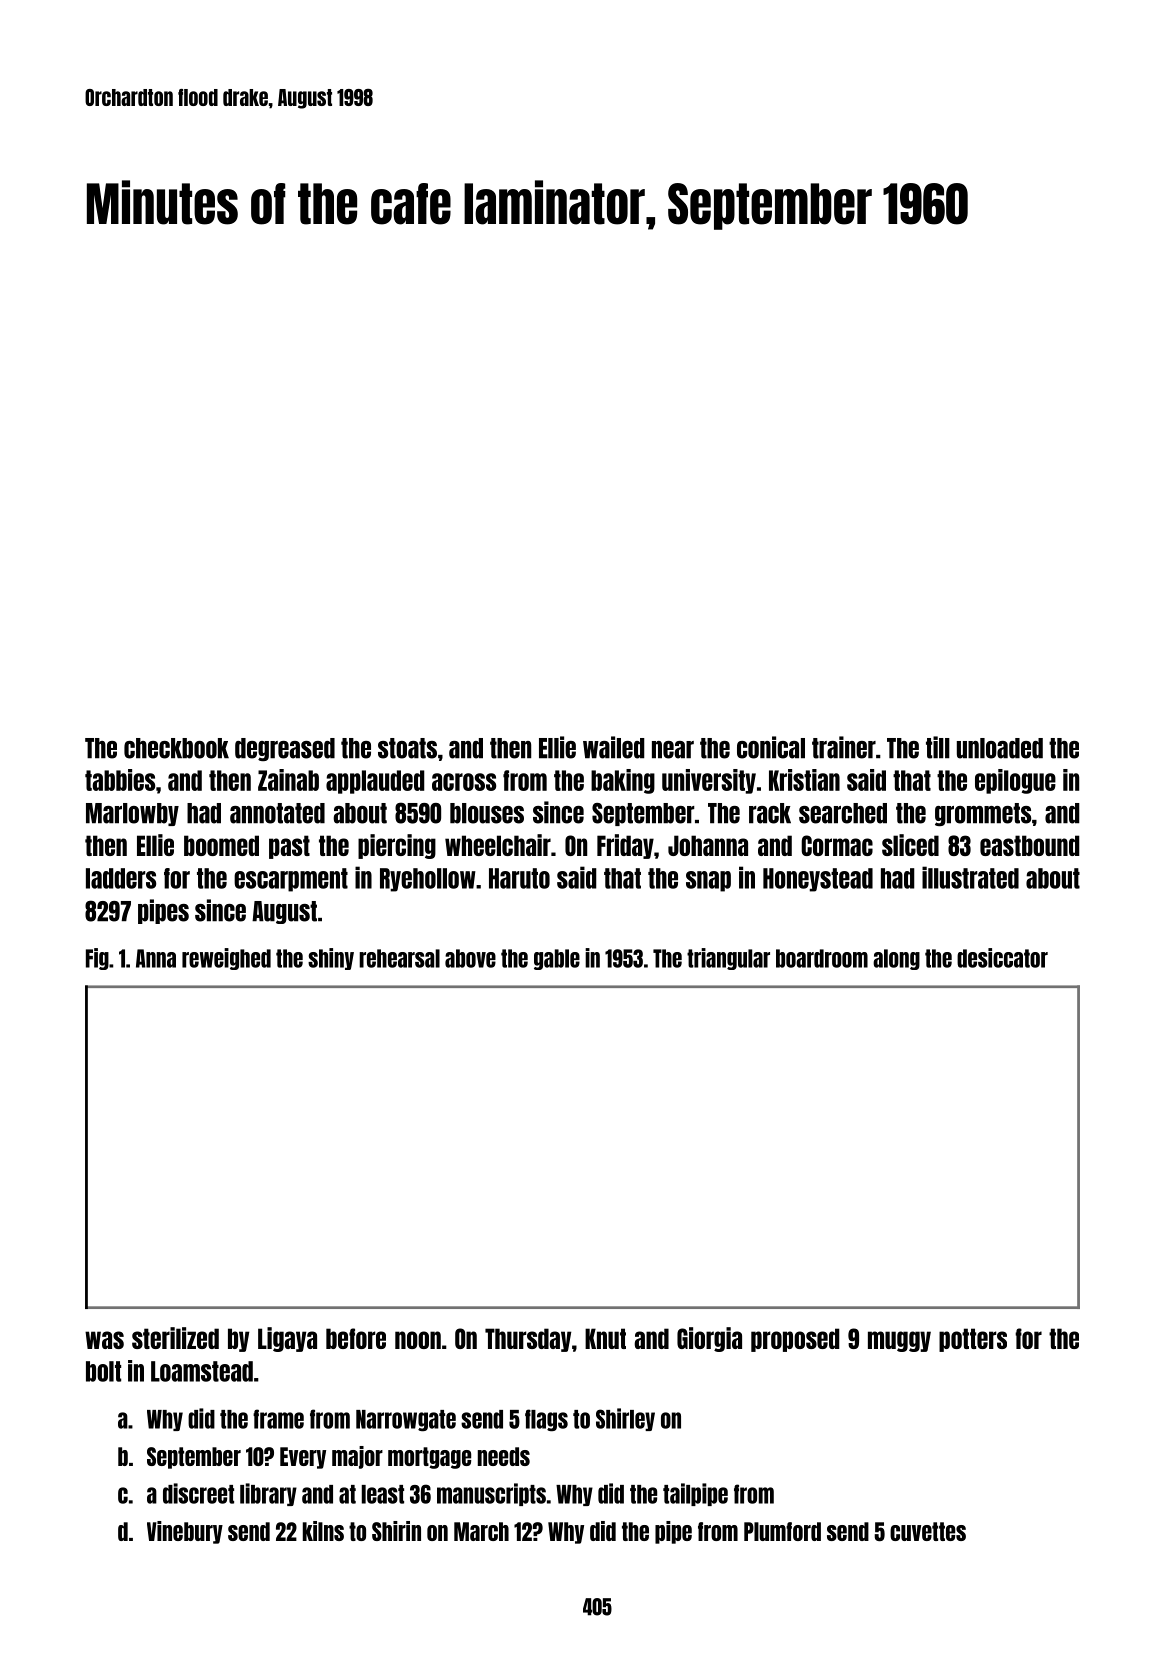  I want to click on blouses, so click(487, 813).
